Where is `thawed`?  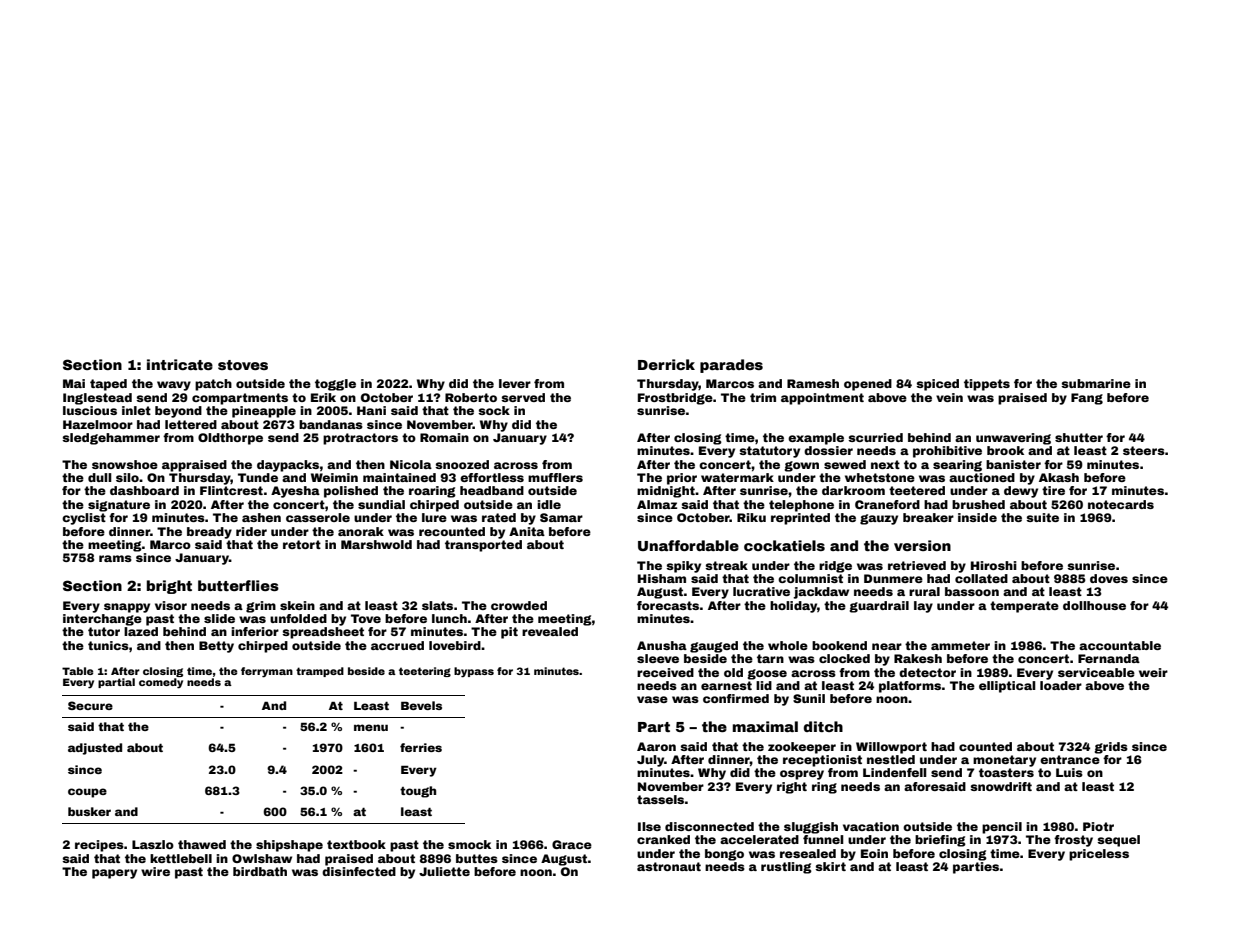 thawed is located at coordinates (202, 844).
